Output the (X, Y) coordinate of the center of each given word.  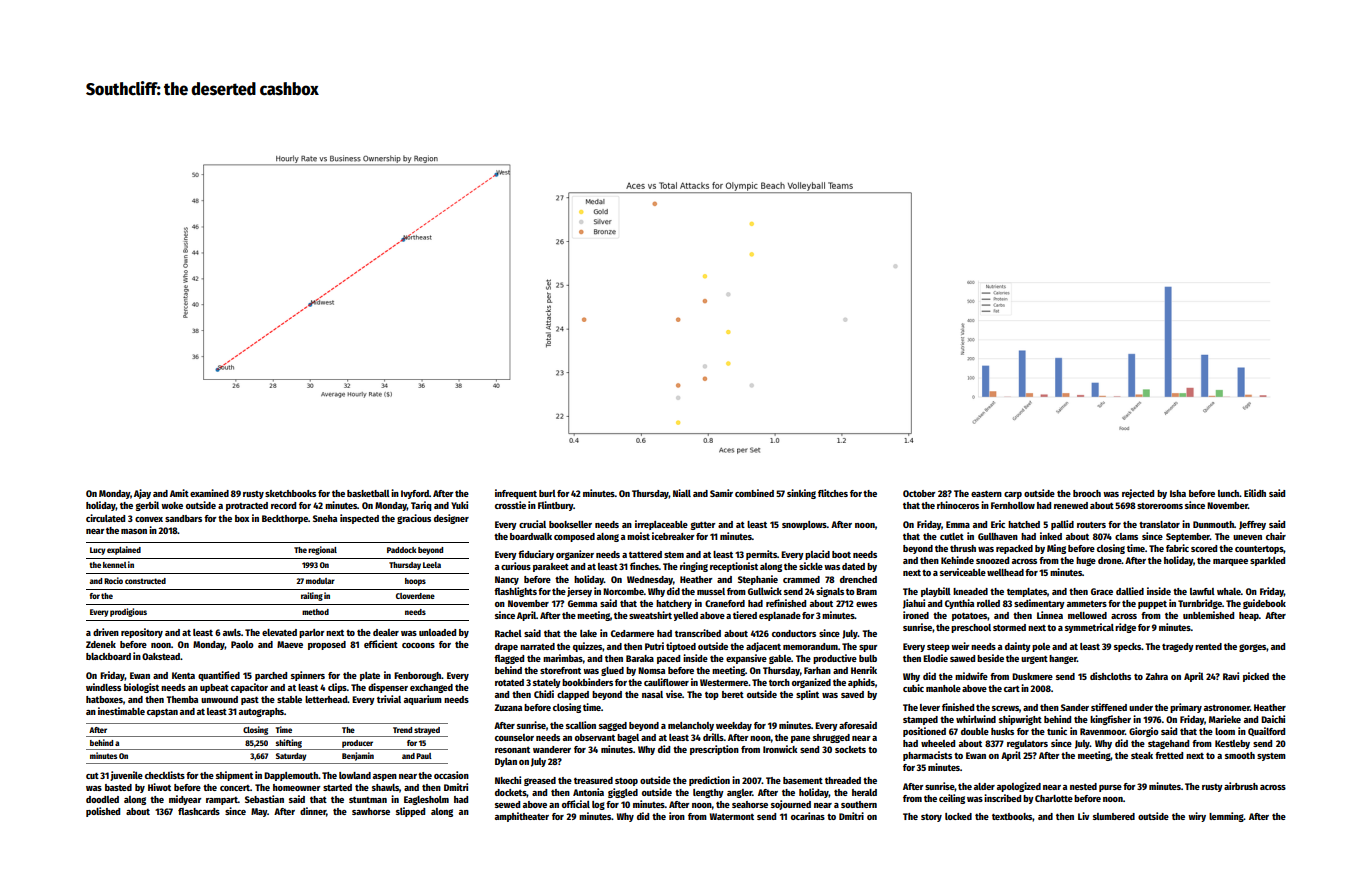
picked (1256, 677)
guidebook (1264, 604)
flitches (833, 493)
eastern (986, 493)
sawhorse (371, 811)
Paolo (242, 644)
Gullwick (765, 591)
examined (209, 493)
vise (674, 694)
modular (320, 581)
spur (868, 648)
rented (1208, 646)
